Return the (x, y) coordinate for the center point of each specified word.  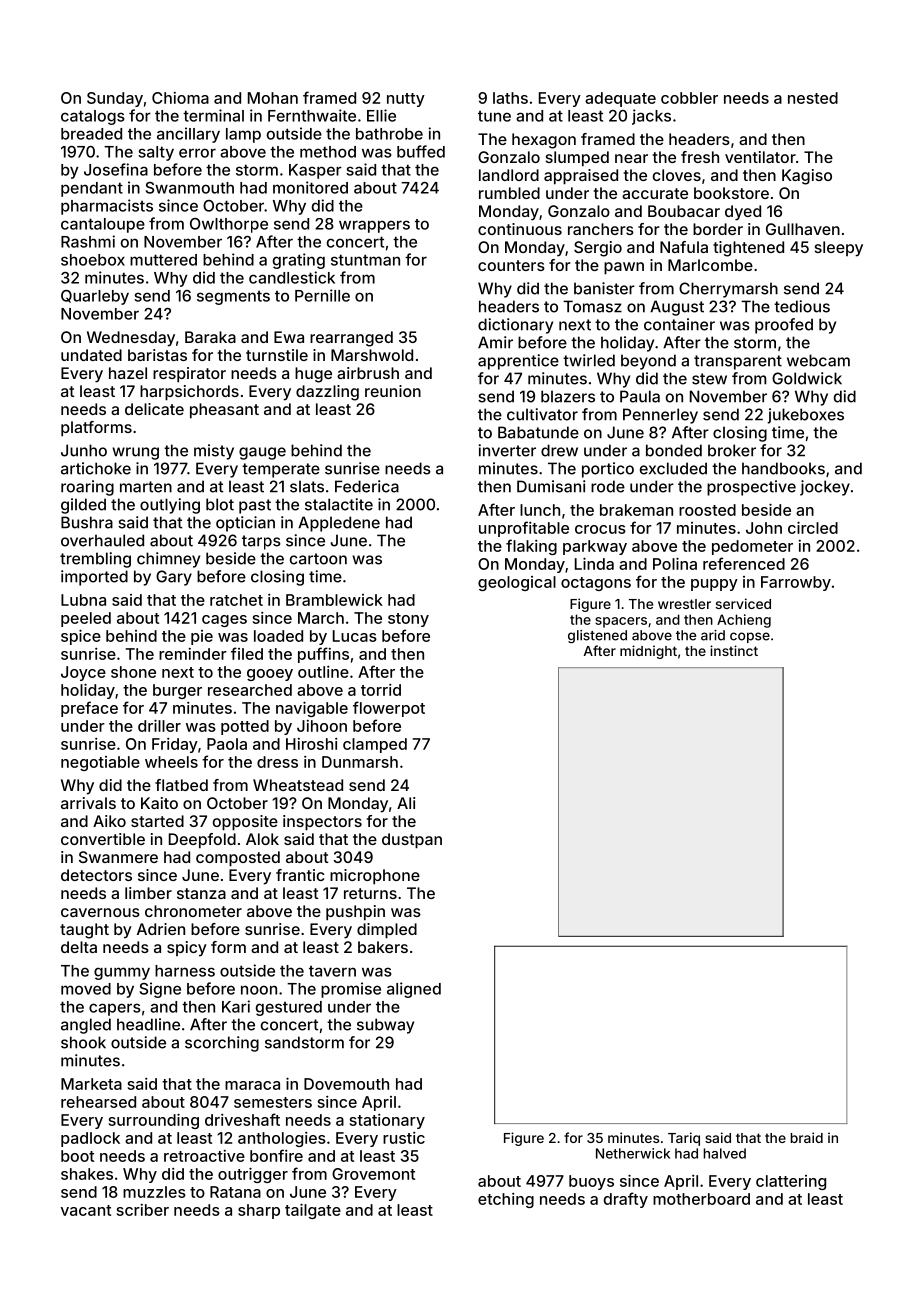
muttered (163, 260)
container (679, 324)
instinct (734, 650)
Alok (262, 839)
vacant (86, 1210)
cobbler (689, 98)
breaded (91, 134)
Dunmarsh (360, 762)
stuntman (365, 260)
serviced (743, 603)
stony (408, 620)
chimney (168, 560)
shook (83, 1042)
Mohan (273, 98)
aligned (414, 990)
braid (806, 1137)
